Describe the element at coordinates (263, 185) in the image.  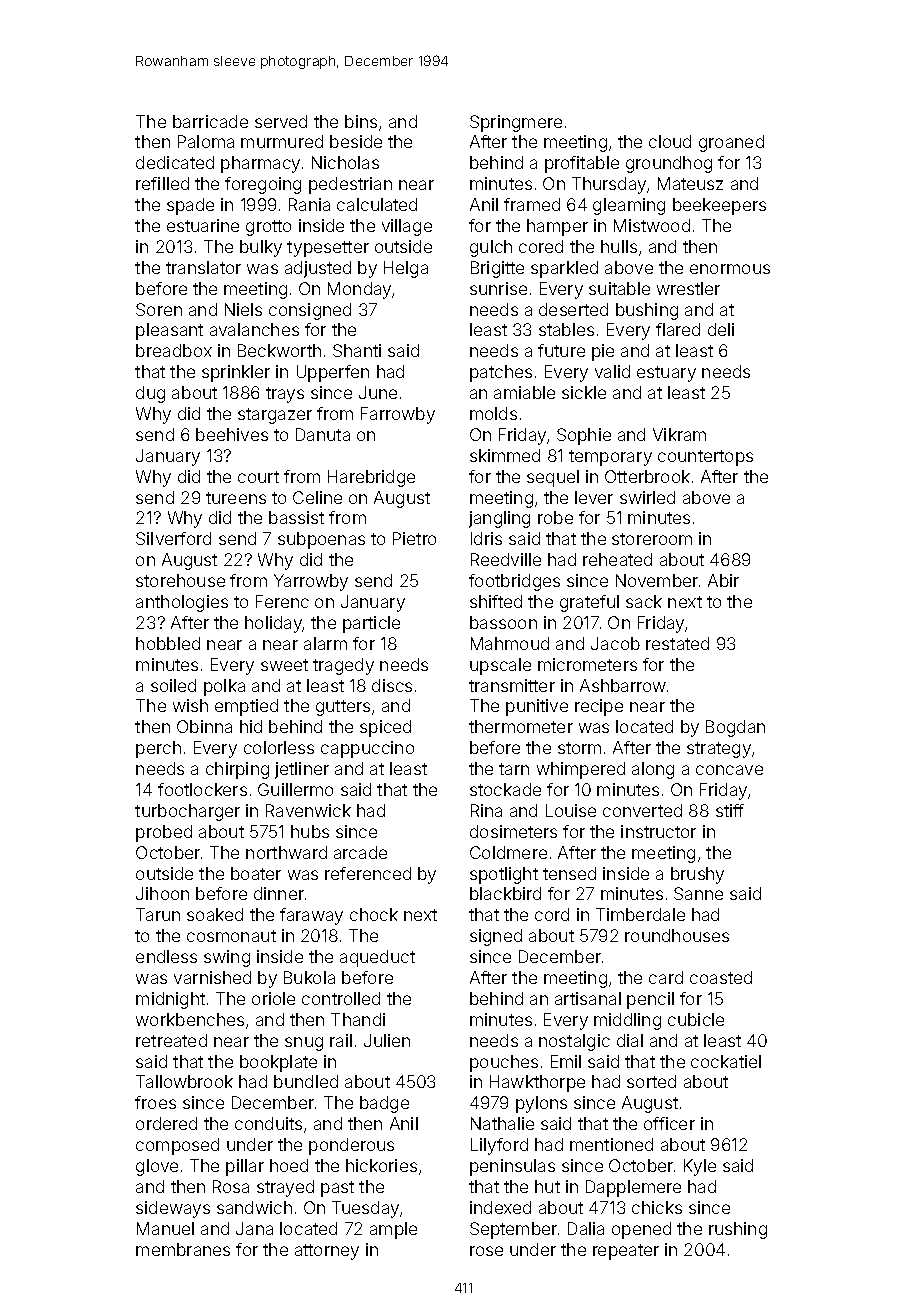
I see `foregoing` at that location.
